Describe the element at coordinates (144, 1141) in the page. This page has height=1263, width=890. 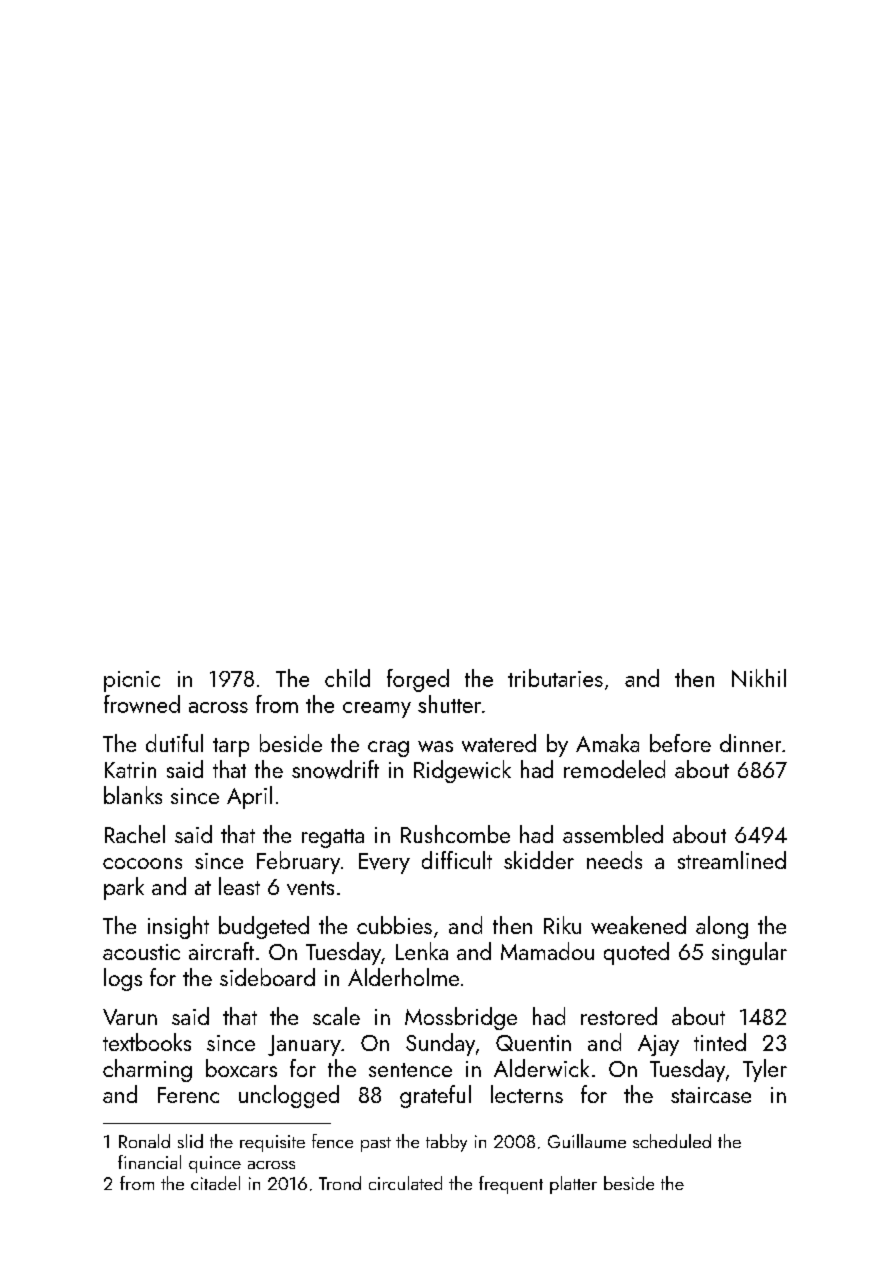
I see `Ronald` at that location.
